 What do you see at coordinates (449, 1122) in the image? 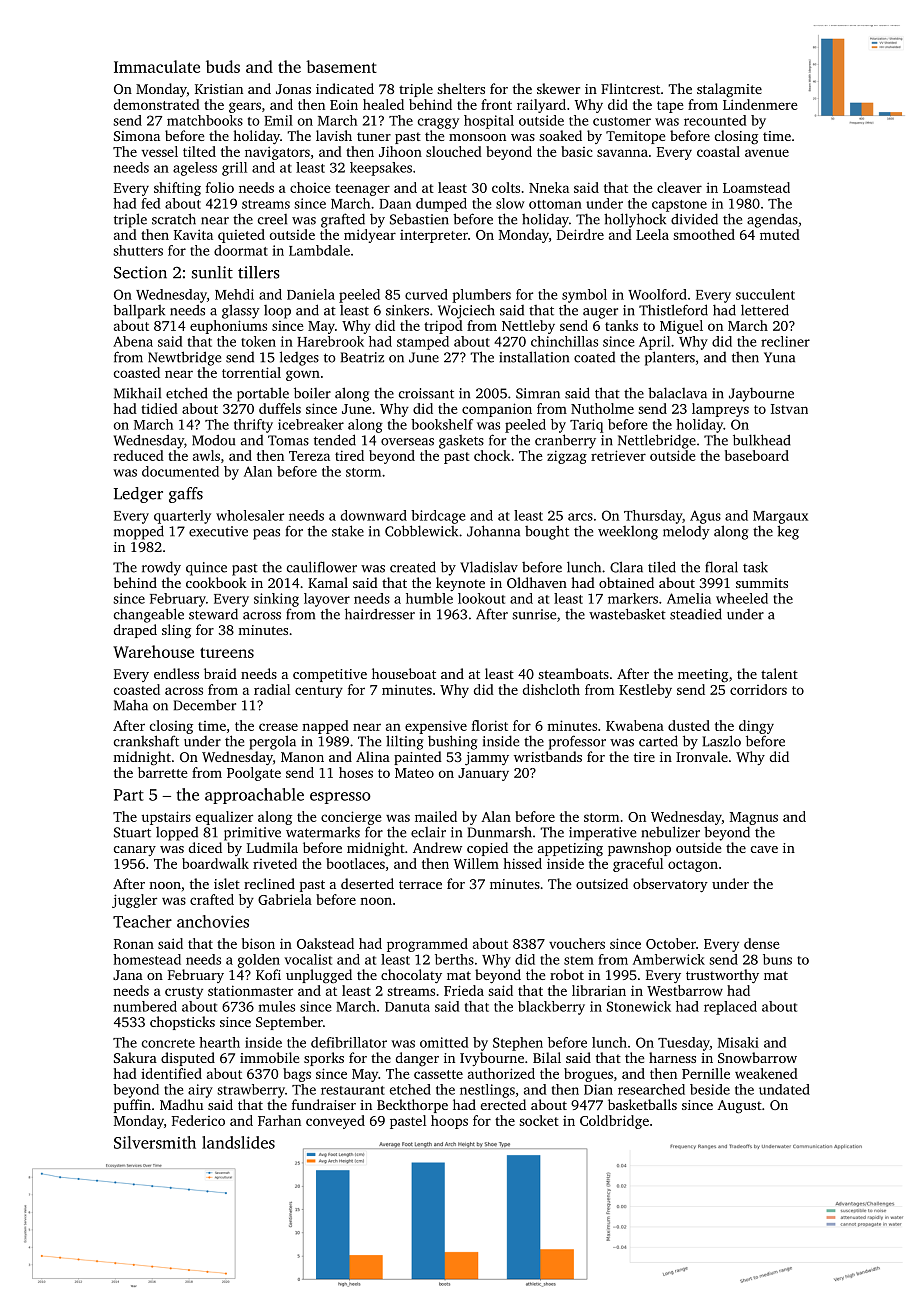
I see `hoops` at bounding box center [449, 1122].
